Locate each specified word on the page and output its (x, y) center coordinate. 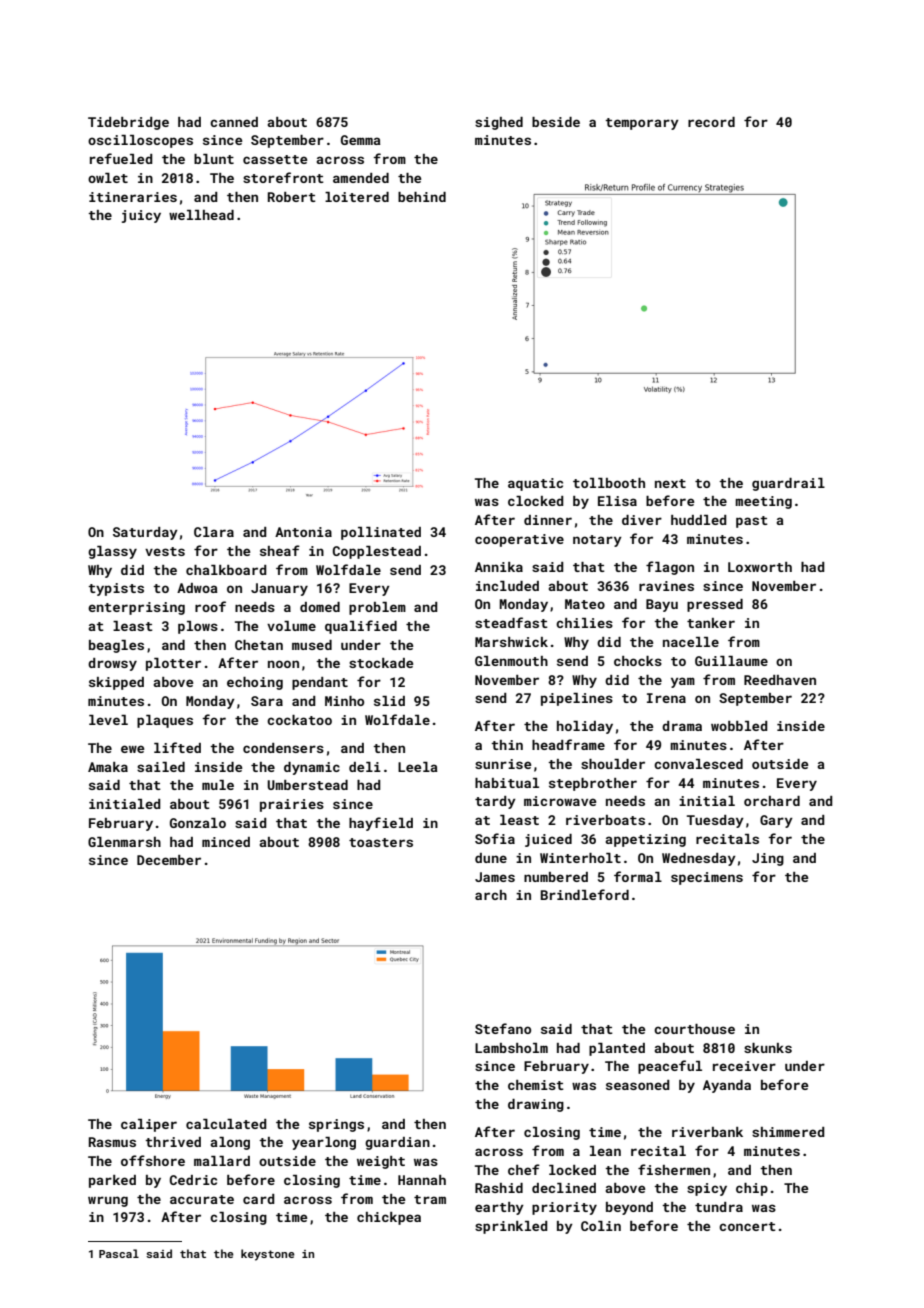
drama (682, 726)
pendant (320, 683)
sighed (499, 123)
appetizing (645, 840)
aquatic (535, 484)
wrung (108, 1201)
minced (226, 842)
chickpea (389, 1218)
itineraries (133, 197)
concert (747, 1226)
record (711, 122)
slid (389, 701)
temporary (642, 124)
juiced (548, 840)
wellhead (201, 215)
